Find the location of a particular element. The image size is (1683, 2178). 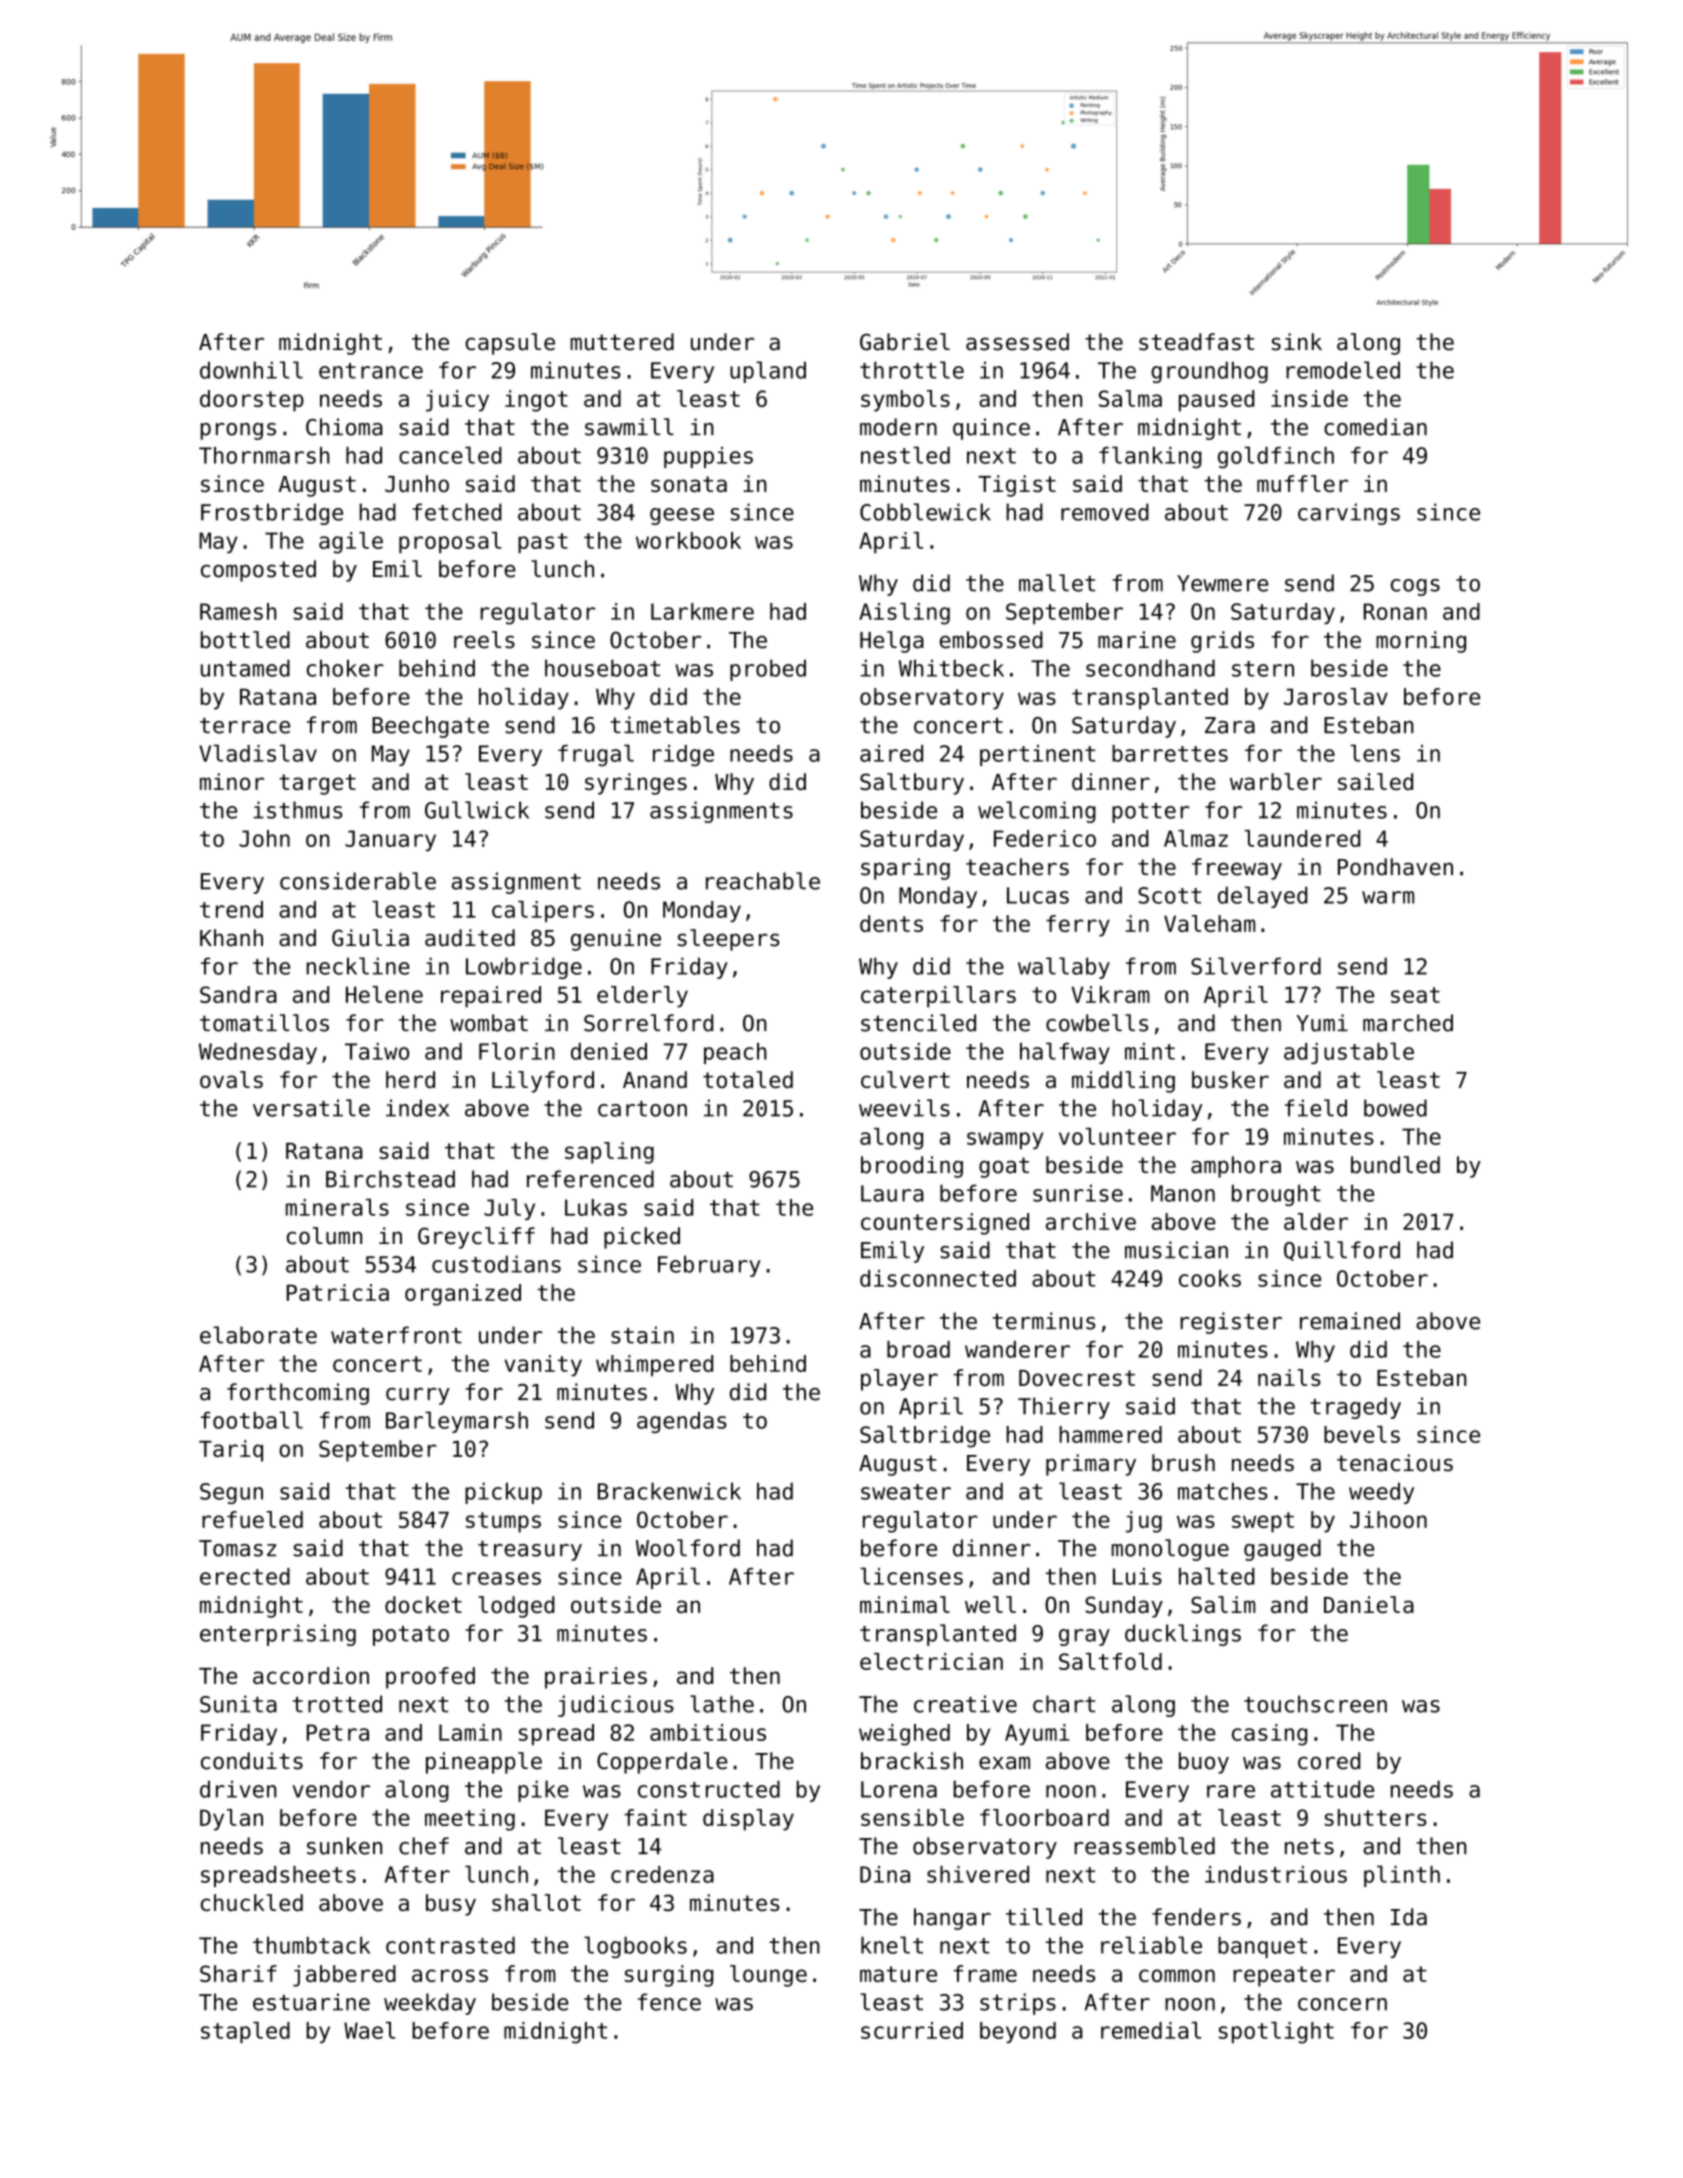

Larkmere is located at coordinates (702, 611).
